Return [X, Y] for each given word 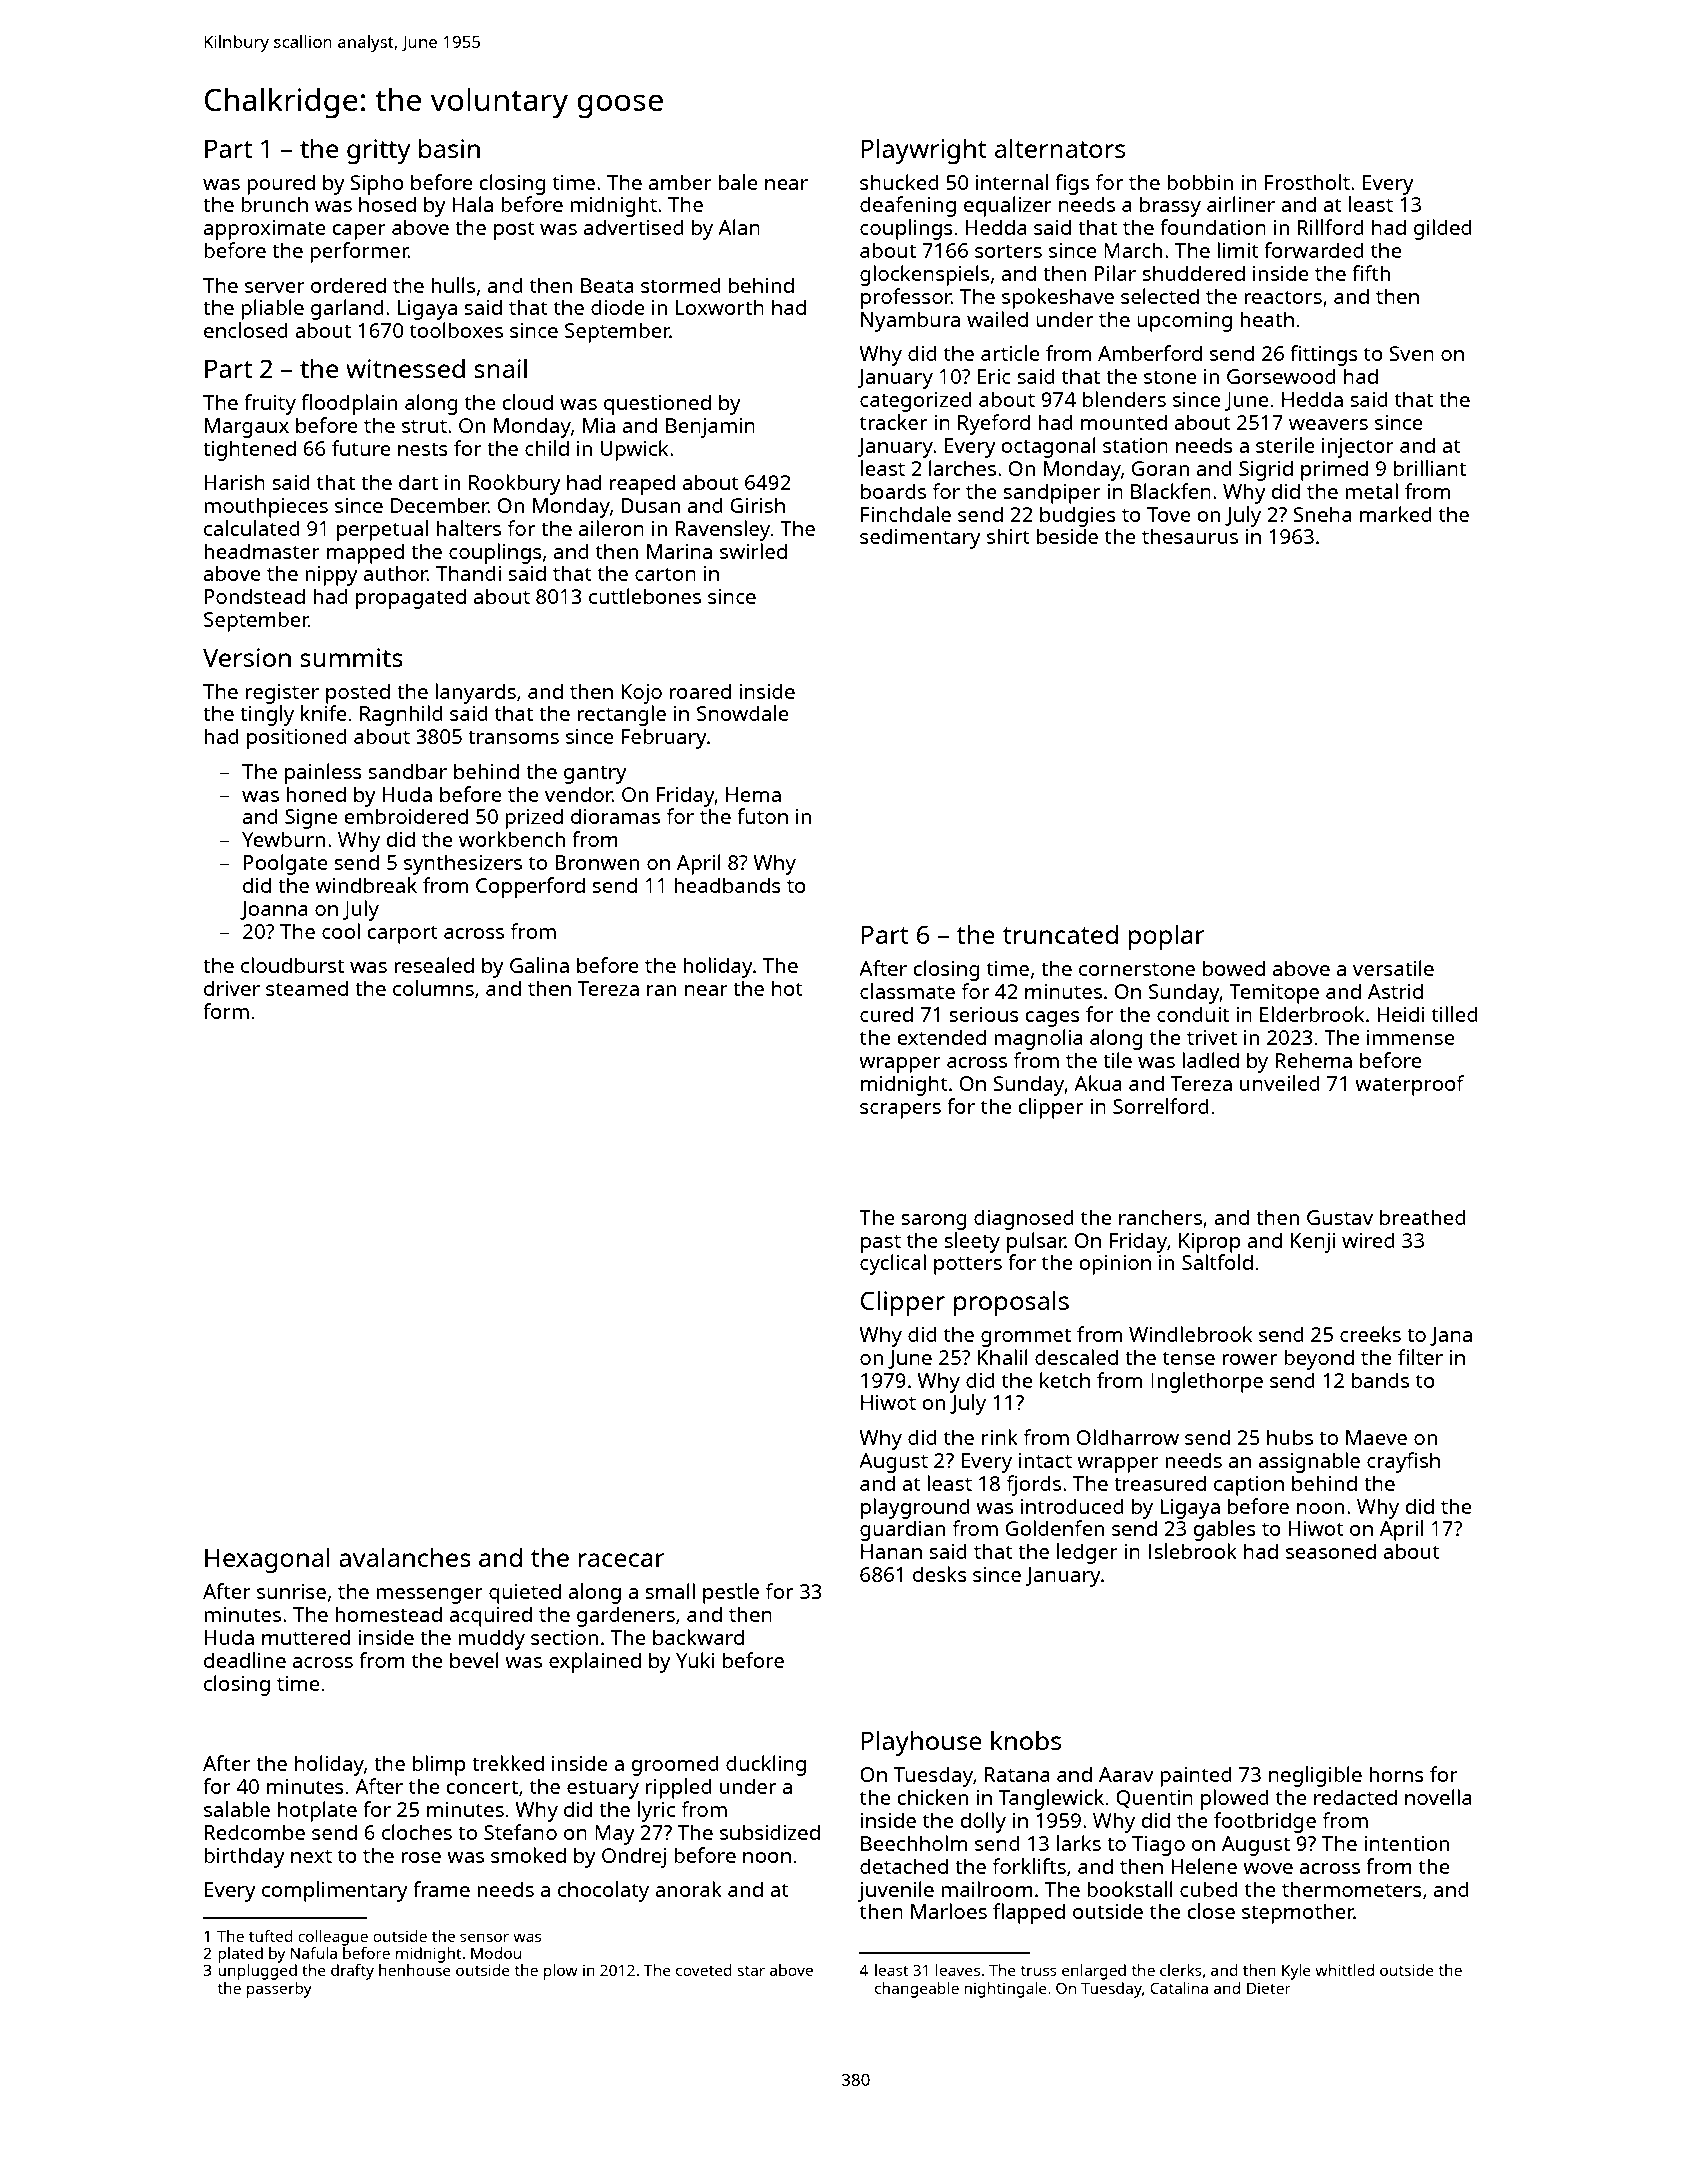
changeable [917, 1990]
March [1133, 250]
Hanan [891, 1551]
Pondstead [255, 596]
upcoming [1184, 322]
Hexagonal [267, 1560]
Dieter [1269, 1988]
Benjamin [710, 428]
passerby [279, 1990]
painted [1196, 1776]
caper [359, 232]
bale [738, 182]
